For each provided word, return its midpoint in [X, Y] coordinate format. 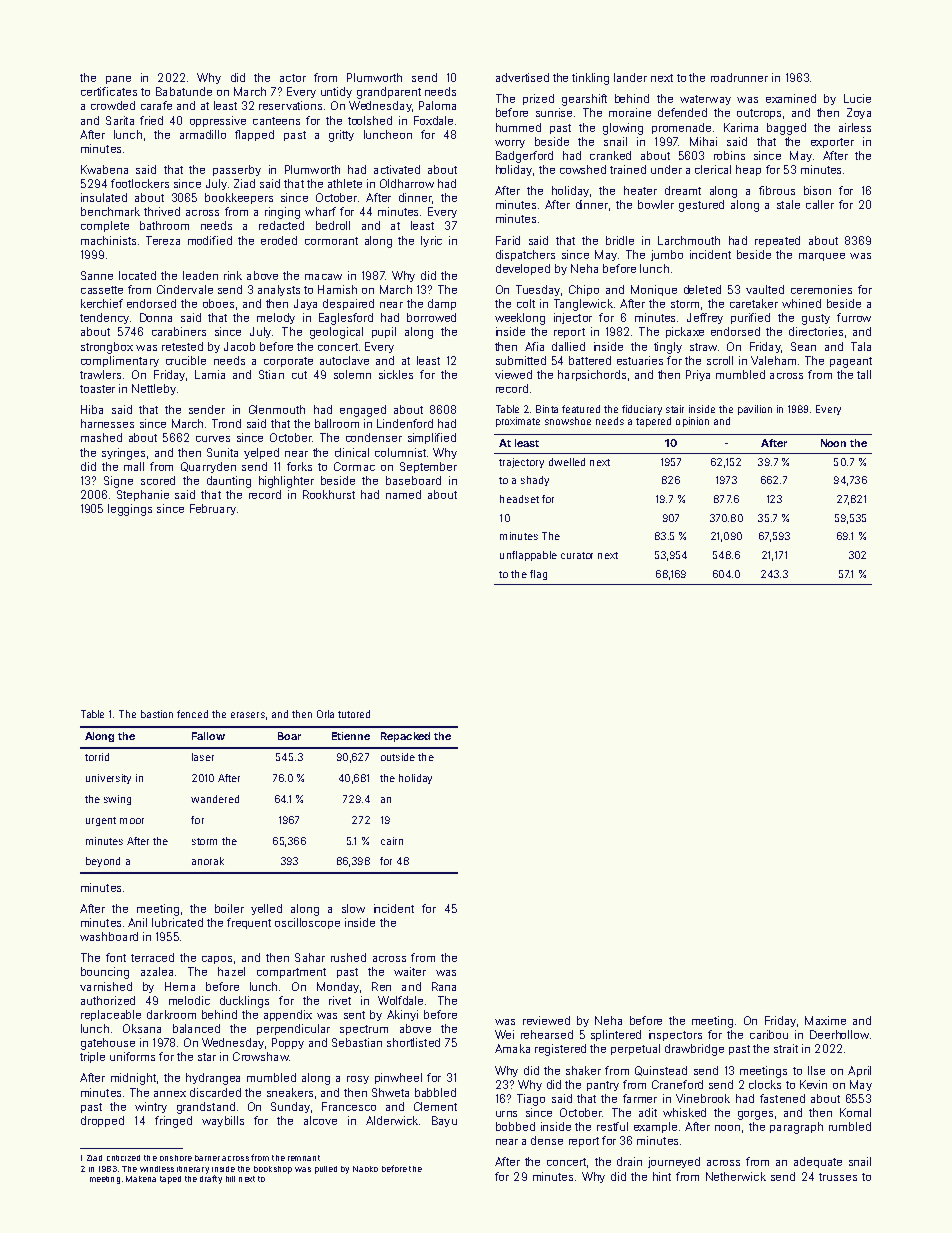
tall [864, 374]
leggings [130, 510]
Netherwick [736, 1176]
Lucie [857, 98]
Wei [504, 1034]
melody [276, 318]
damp [442, 304]
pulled [326, 1170]
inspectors [675, 1035]
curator [577, 555]
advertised [522, 77]
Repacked [405, 737]
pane [118, 80]
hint [662, 1176]
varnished [106, 986]
